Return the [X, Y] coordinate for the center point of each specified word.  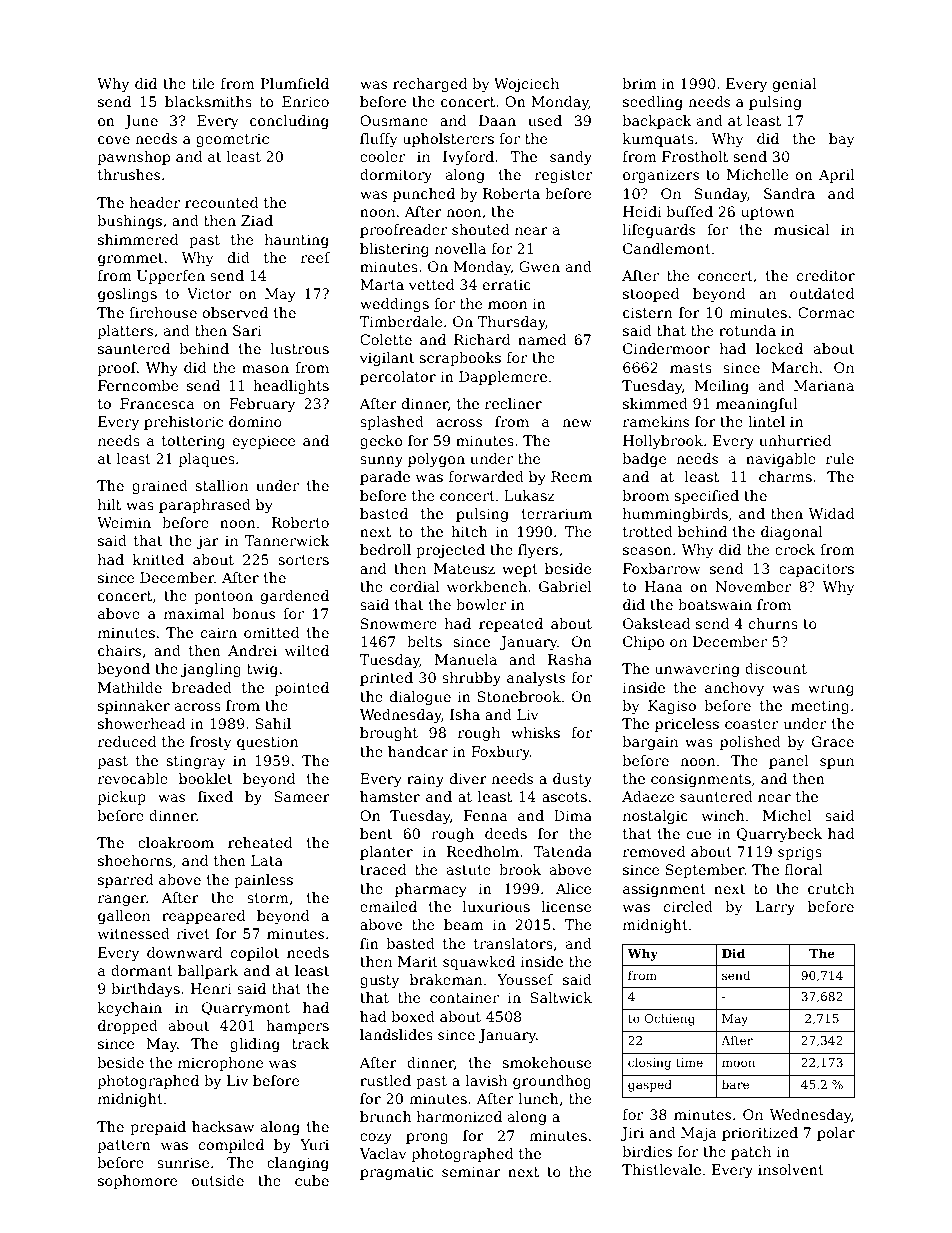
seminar [471, 1171]
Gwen [539, 266]
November [753, 586]
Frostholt [695, 156]
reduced [127, 741]
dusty [572, 780]
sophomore [137, 1182]
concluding [289, 122]
